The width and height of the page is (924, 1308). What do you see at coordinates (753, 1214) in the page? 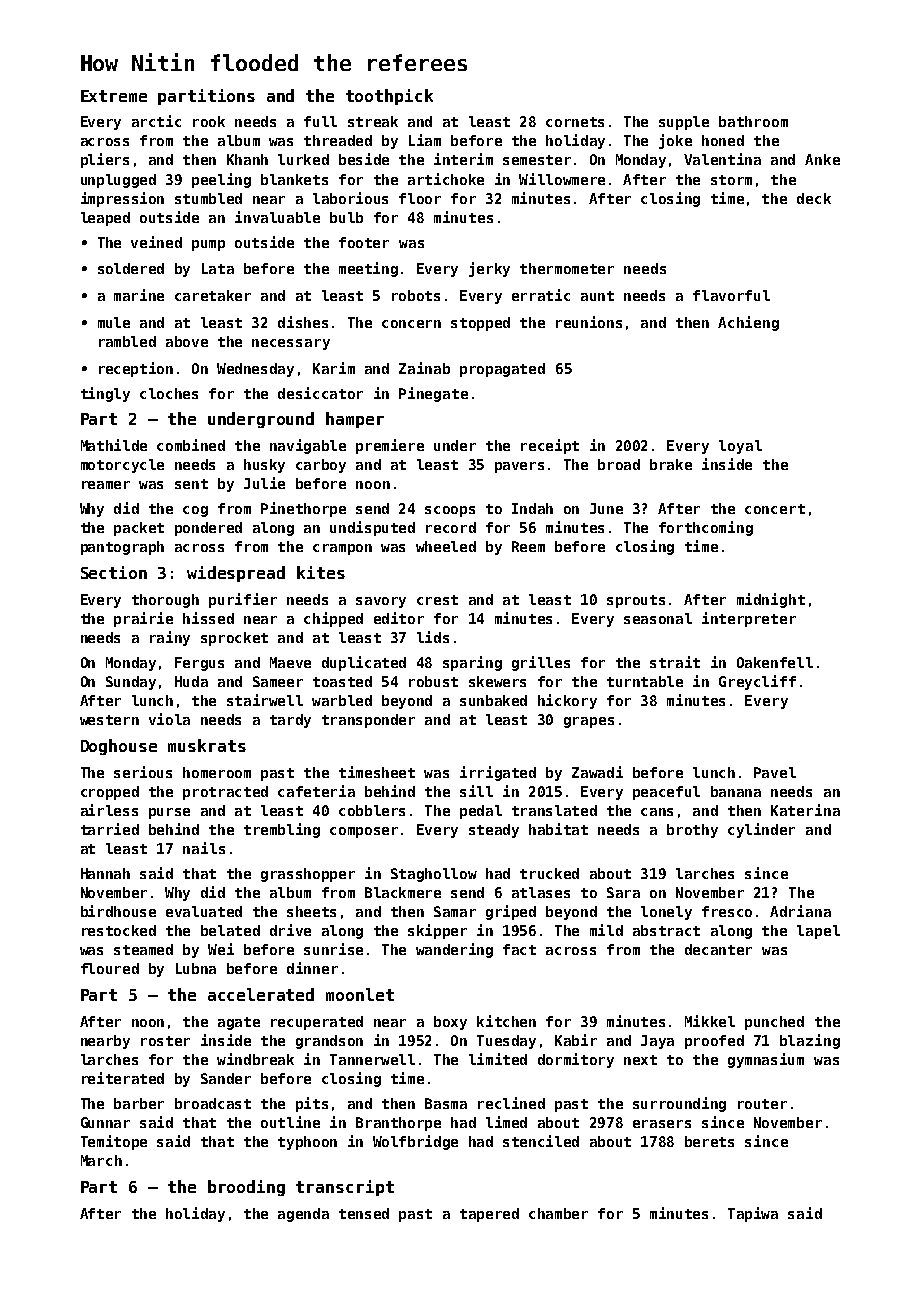
I see `Tapiwa` at bounding box center [753, 1214].
